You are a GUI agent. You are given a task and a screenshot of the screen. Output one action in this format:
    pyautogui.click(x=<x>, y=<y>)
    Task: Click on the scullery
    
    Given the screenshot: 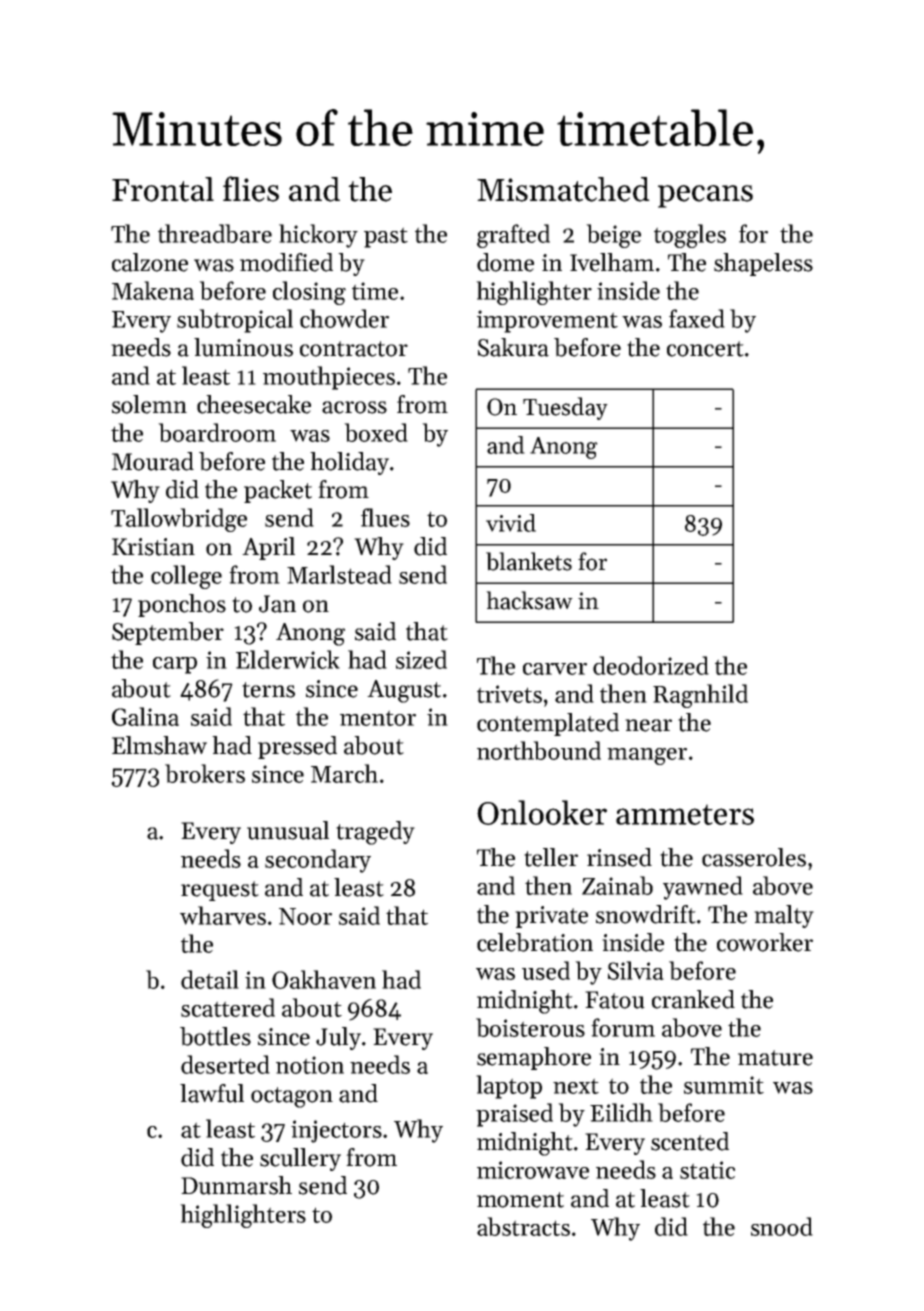 What is the action you would take?
    pyautogui.click(x=300, y=1159)
